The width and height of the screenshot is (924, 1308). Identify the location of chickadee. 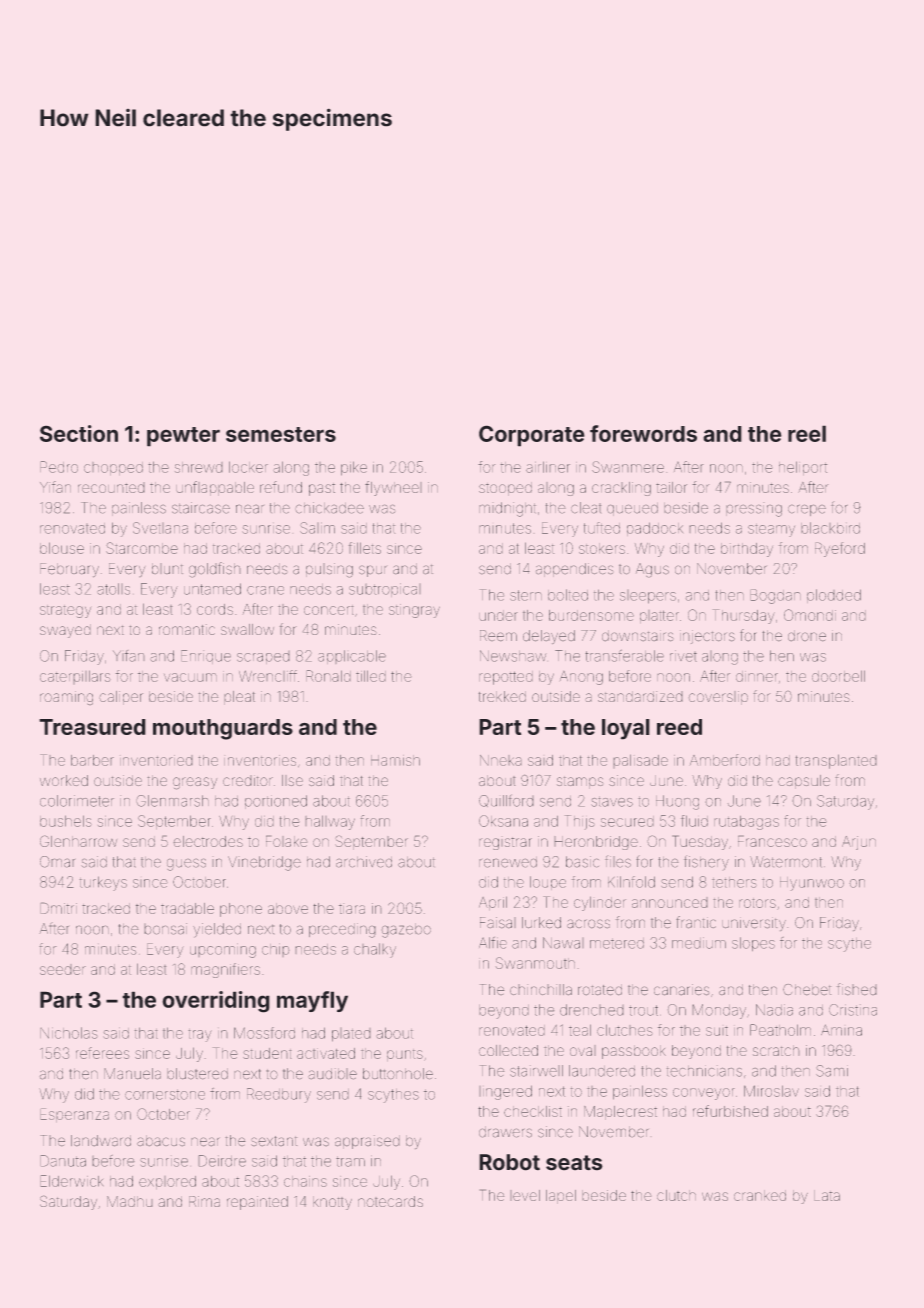
(329, 508).
